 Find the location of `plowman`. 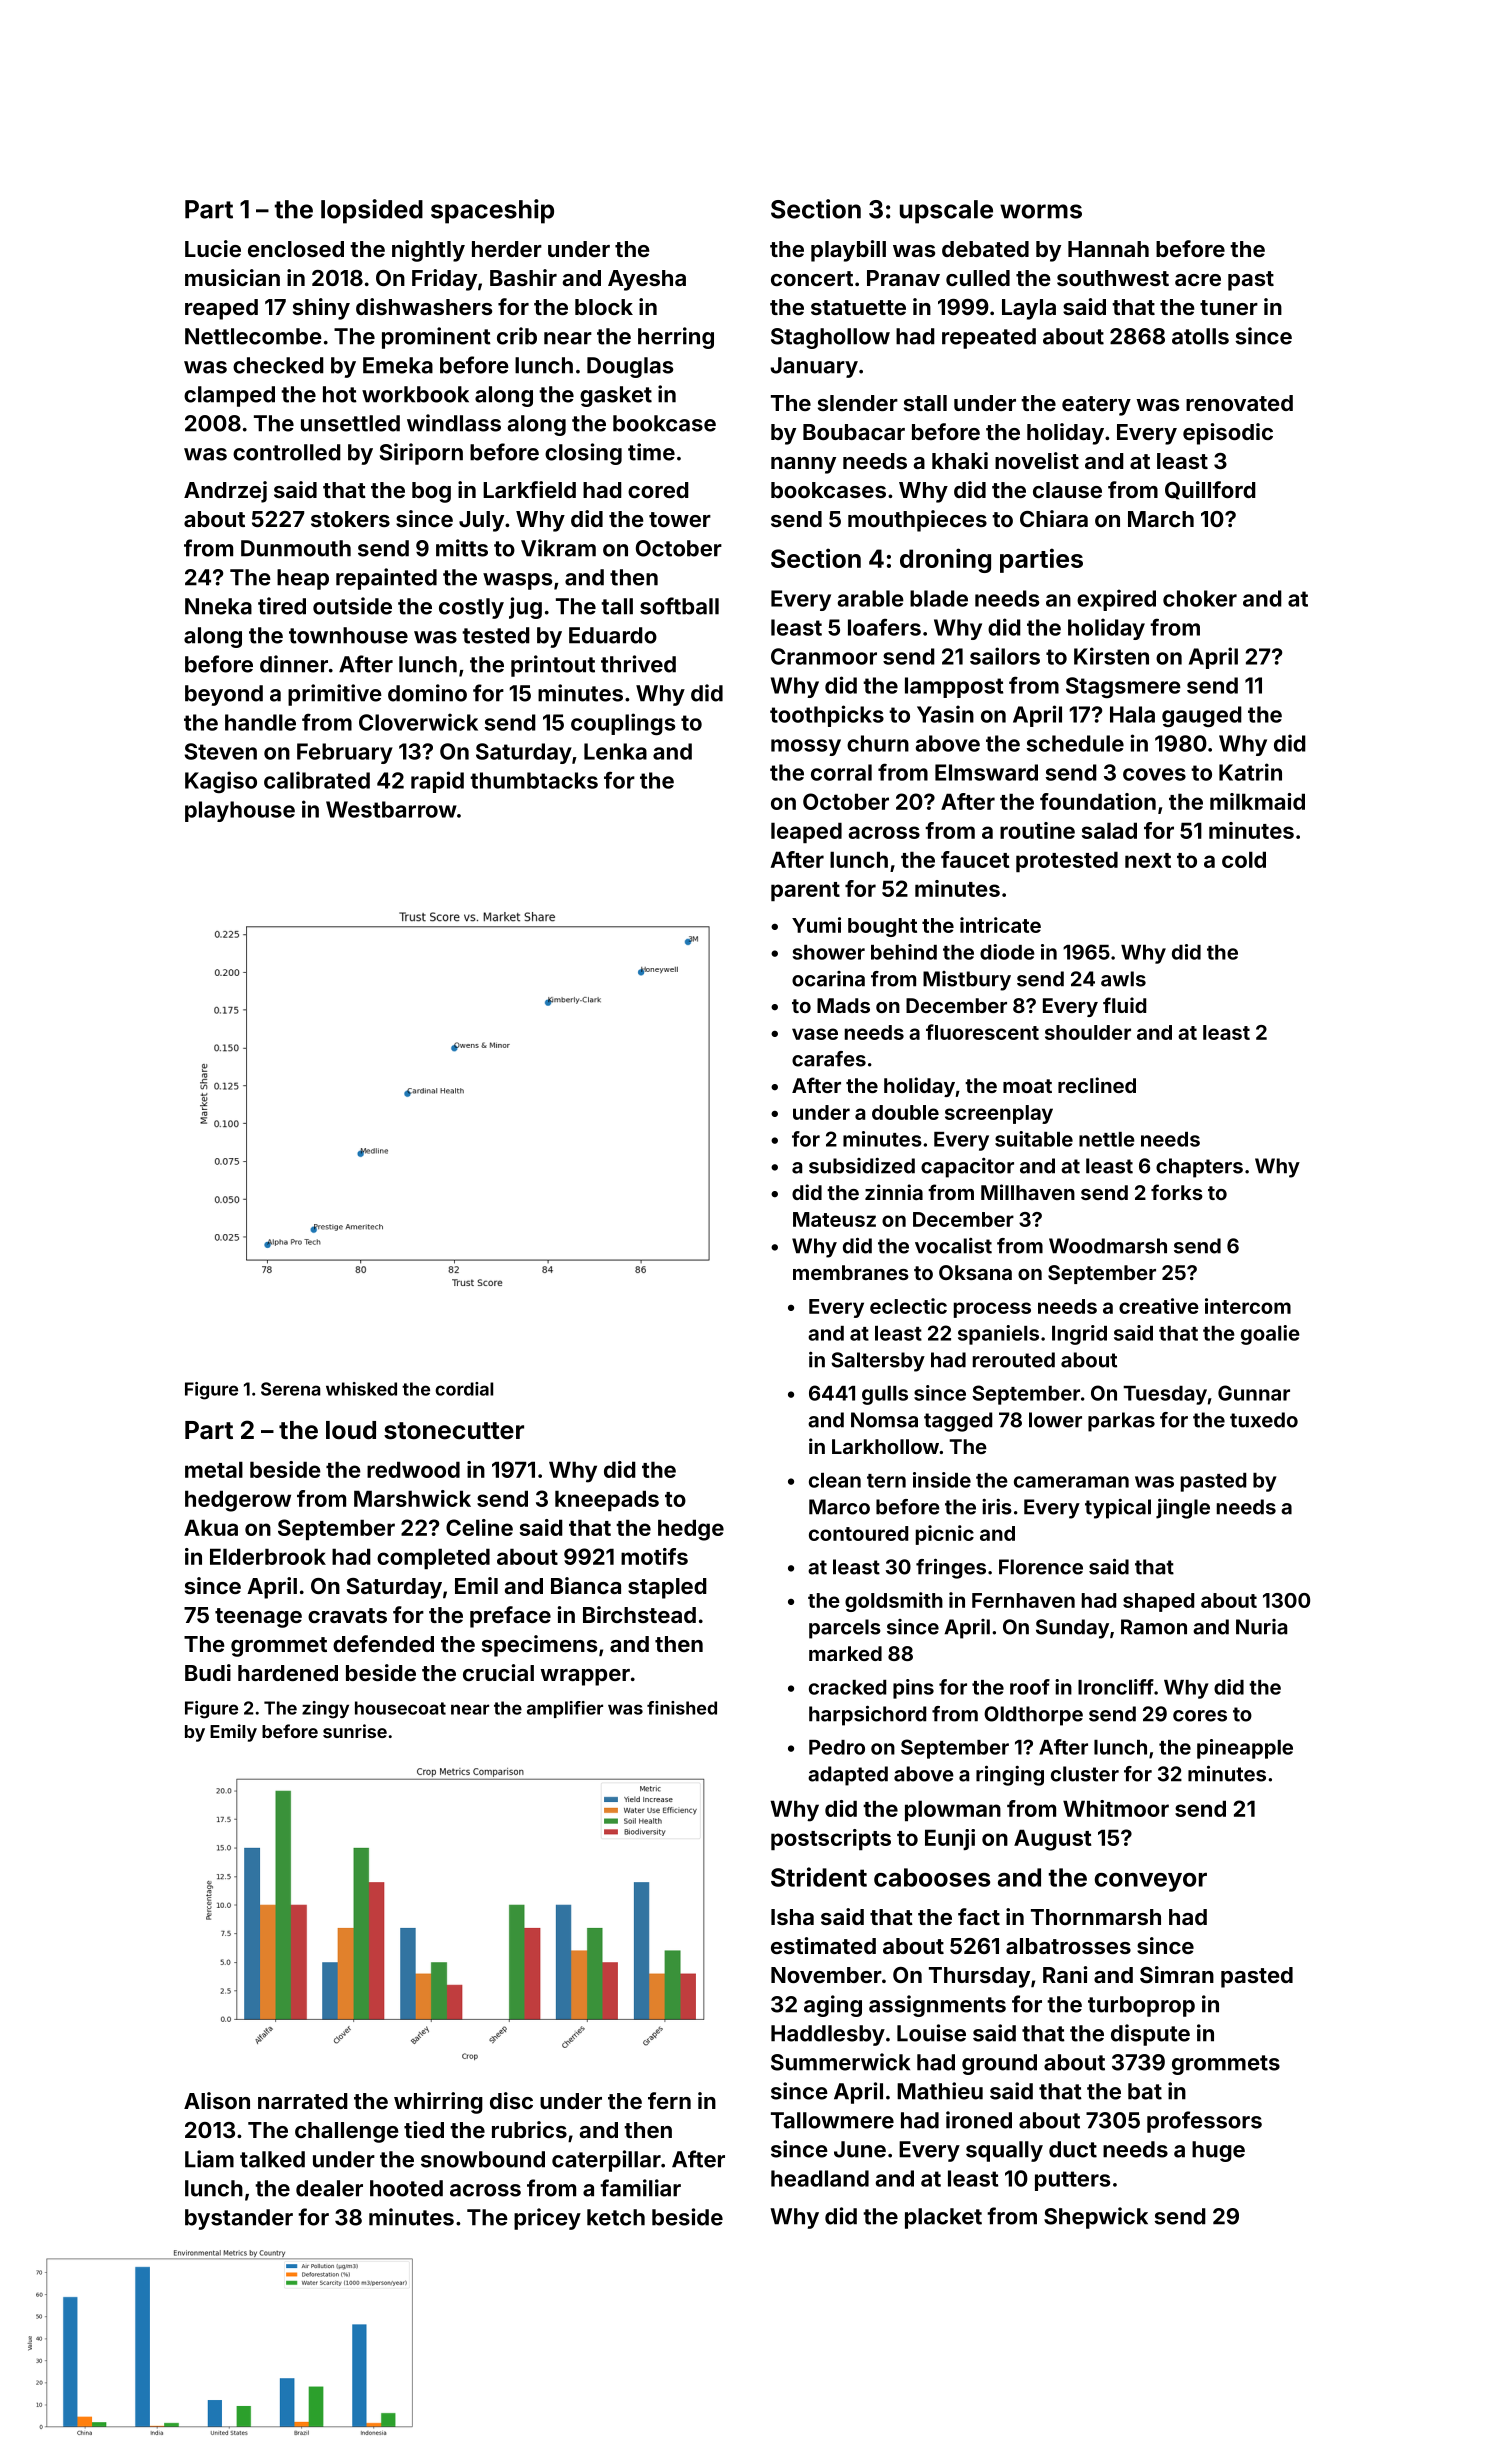

plowman is located at coordinates (953, 1810).
